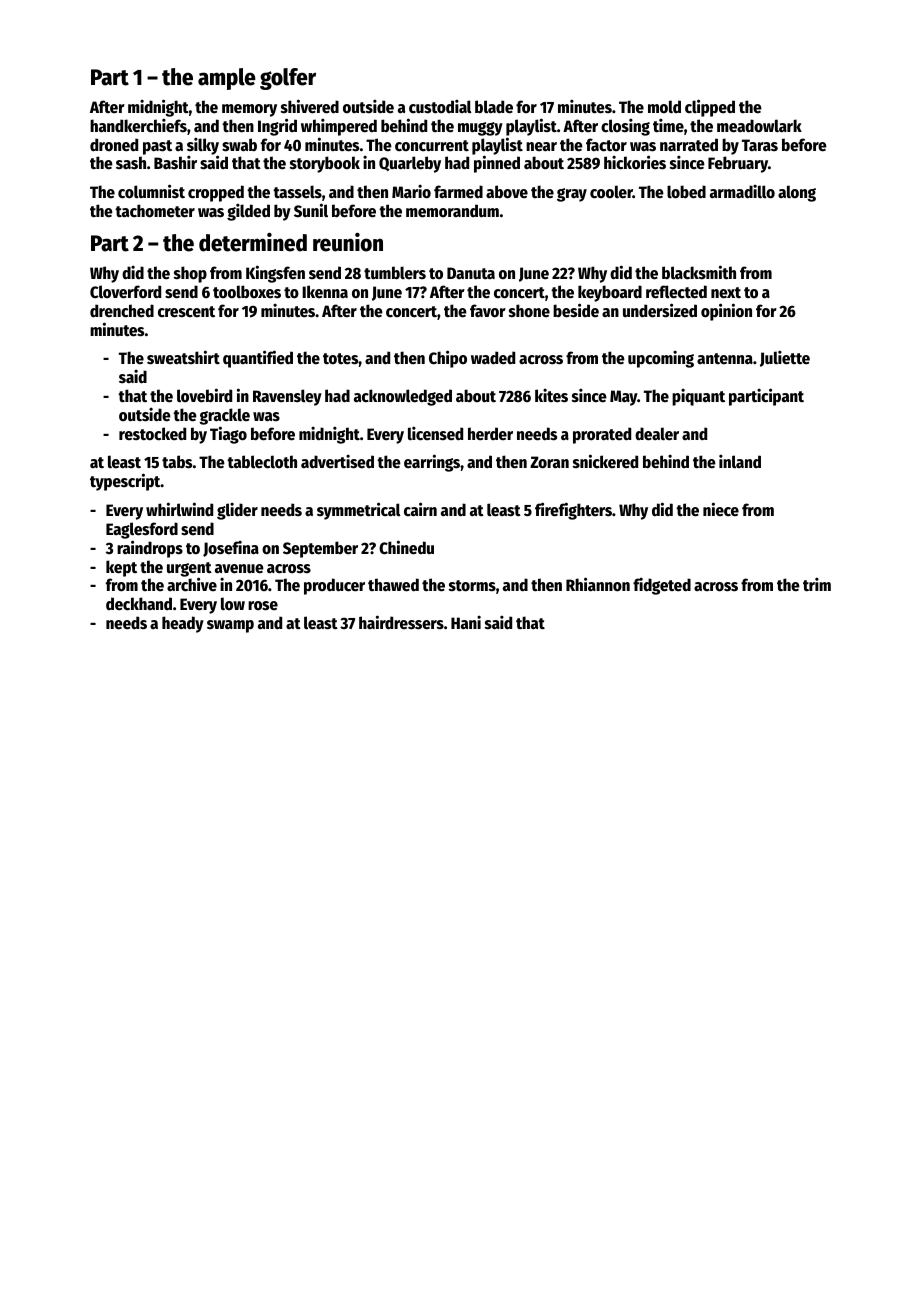  What do you see at coordinates (668, 125) in the document?
I see `time` at bounding box center [668, 125].
